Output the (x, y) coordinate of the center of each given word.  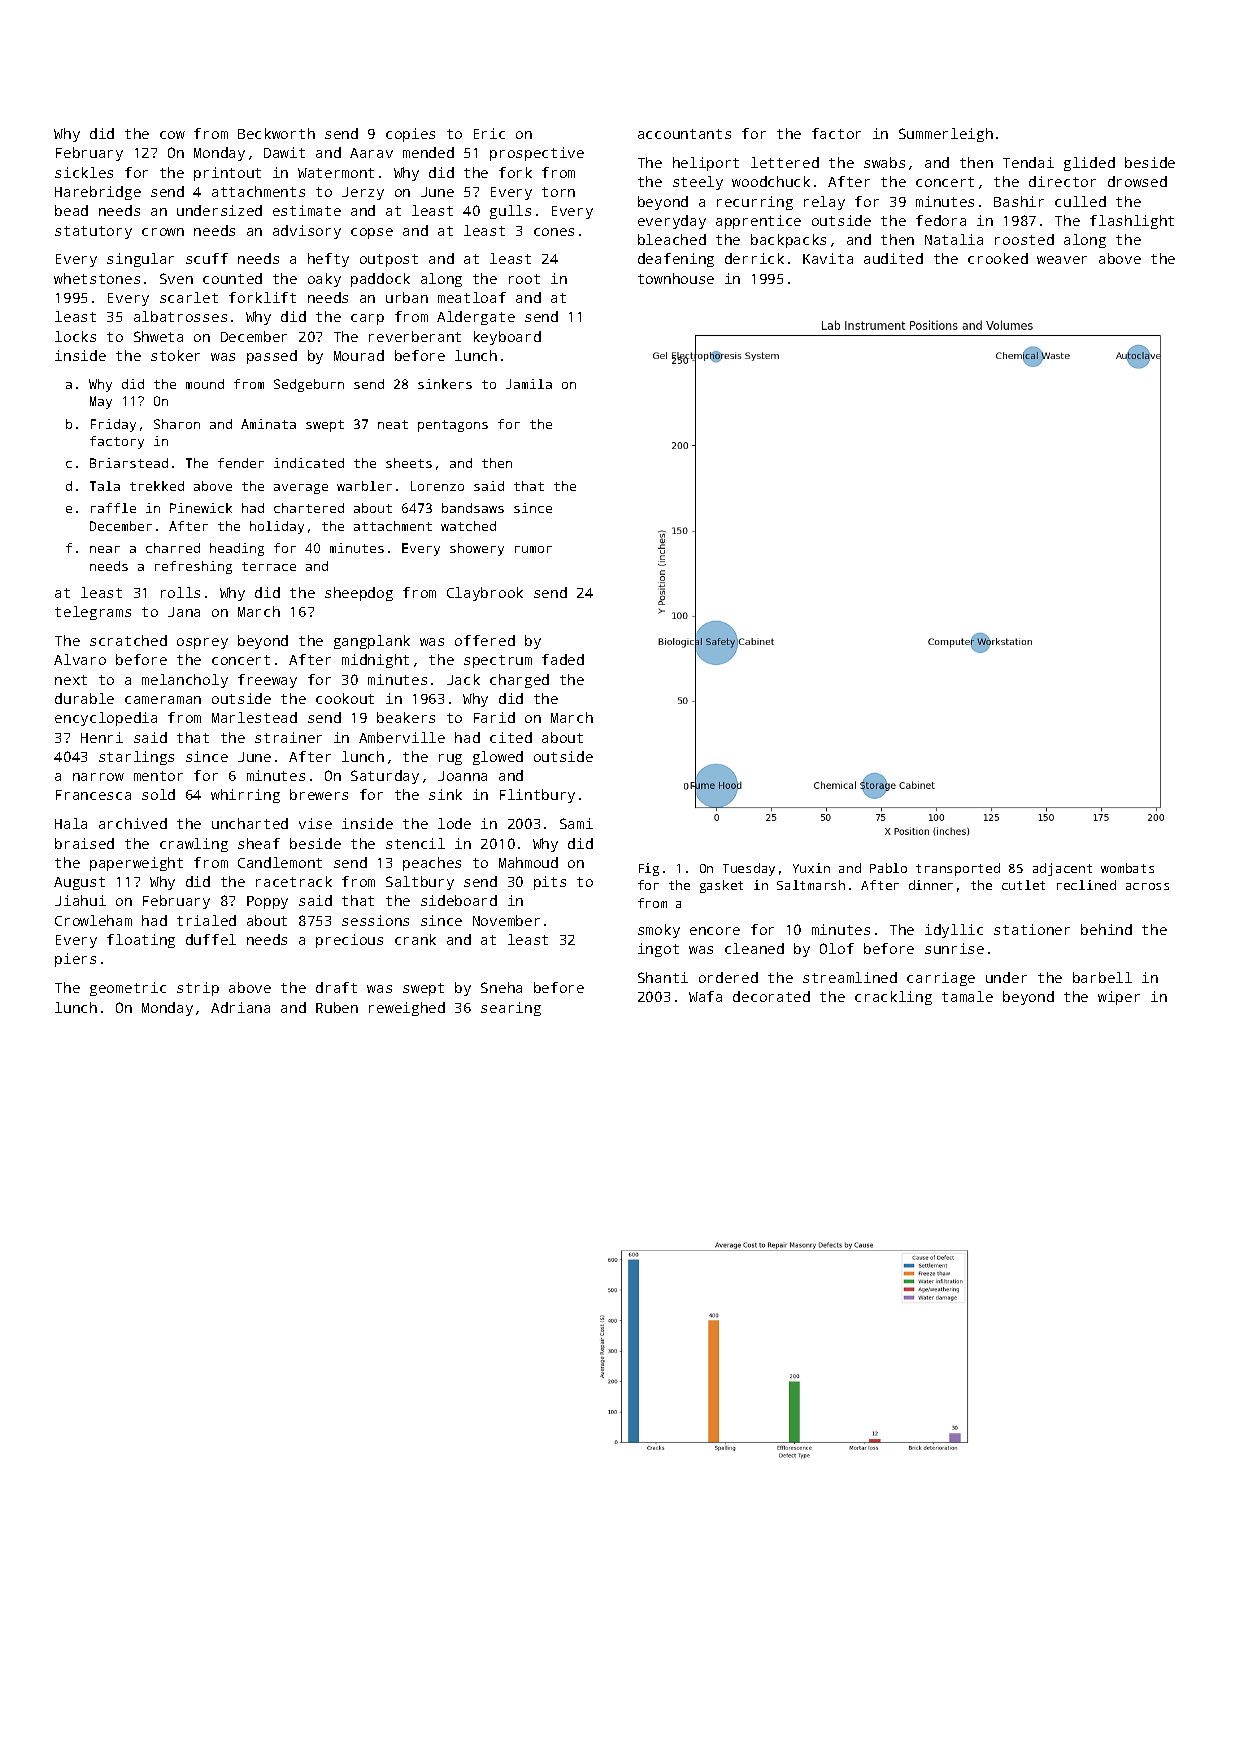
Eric (489, 133)
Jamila (529, 384)
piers (75, 960)
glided (1089, 164)
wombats (1127, 868)
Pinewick (201, 508)
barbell (1102, 977)
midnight (375, 661)
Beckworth (276, 133)
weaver (1062, 260)
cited (511, 737)
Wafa (705, 996)
